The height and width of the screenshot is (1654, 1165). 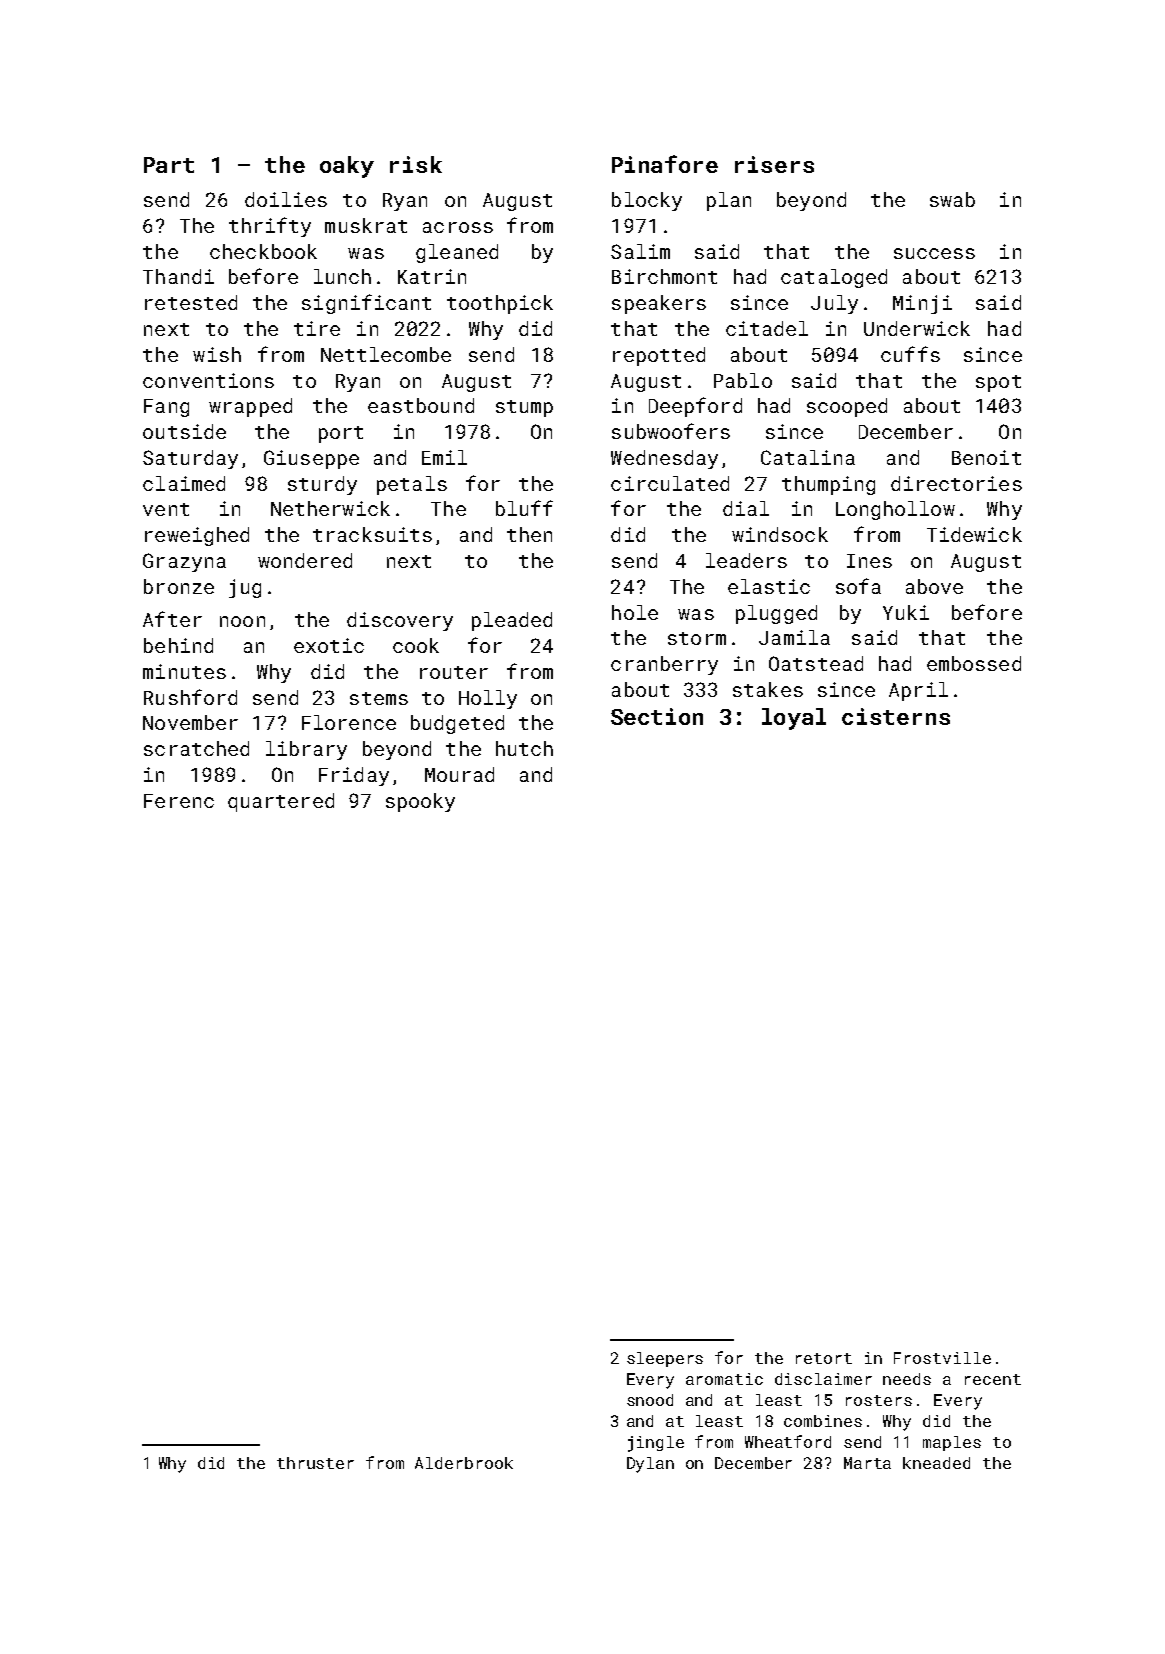 What do you see at coordinates (420, 802) in the screenshot?
I see `spooky` at bounding box center [420, 802].
